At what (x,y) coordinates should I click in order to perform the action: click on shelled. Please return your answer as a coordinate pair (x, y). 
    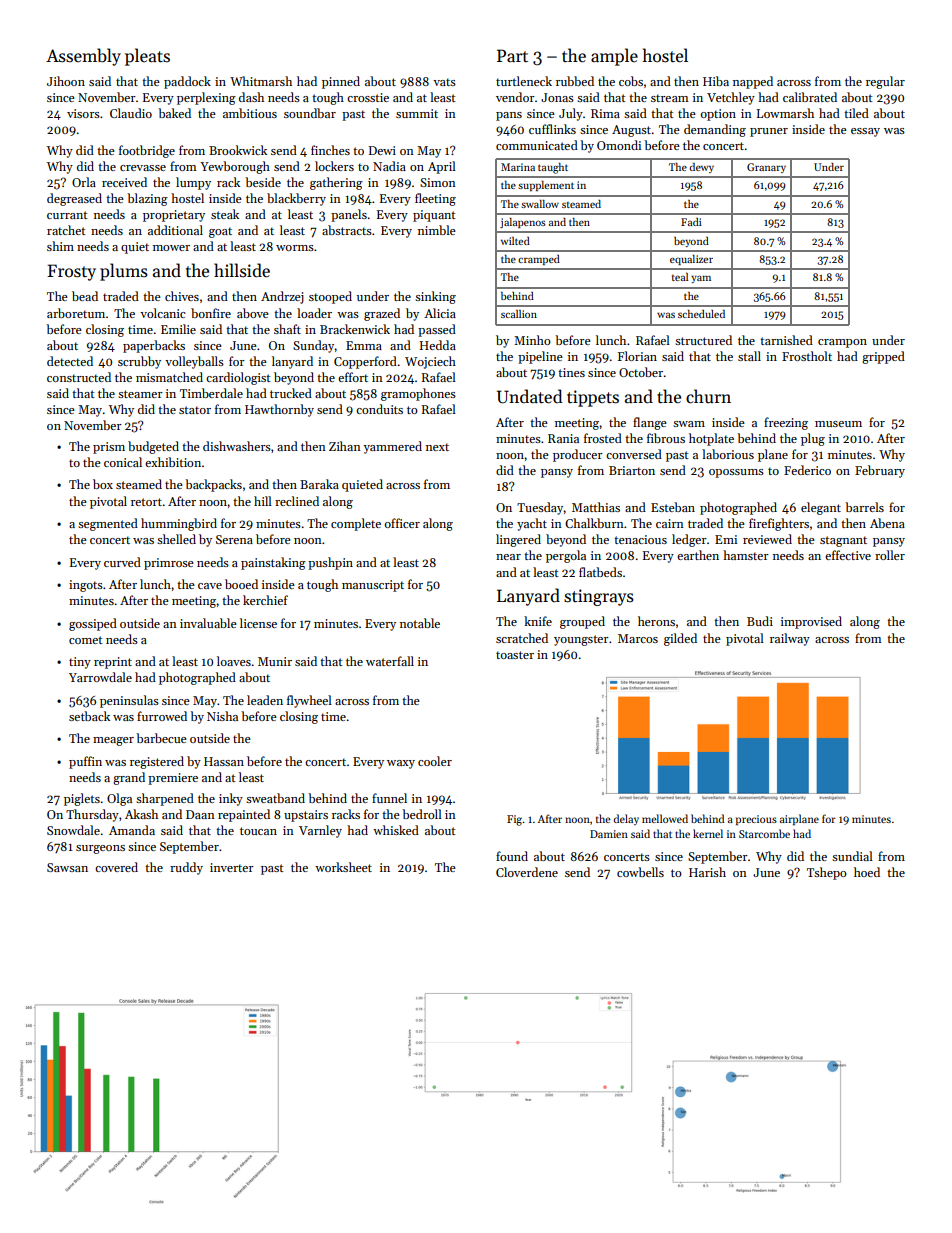
    Looking at the image, I should click on (176, 539).
